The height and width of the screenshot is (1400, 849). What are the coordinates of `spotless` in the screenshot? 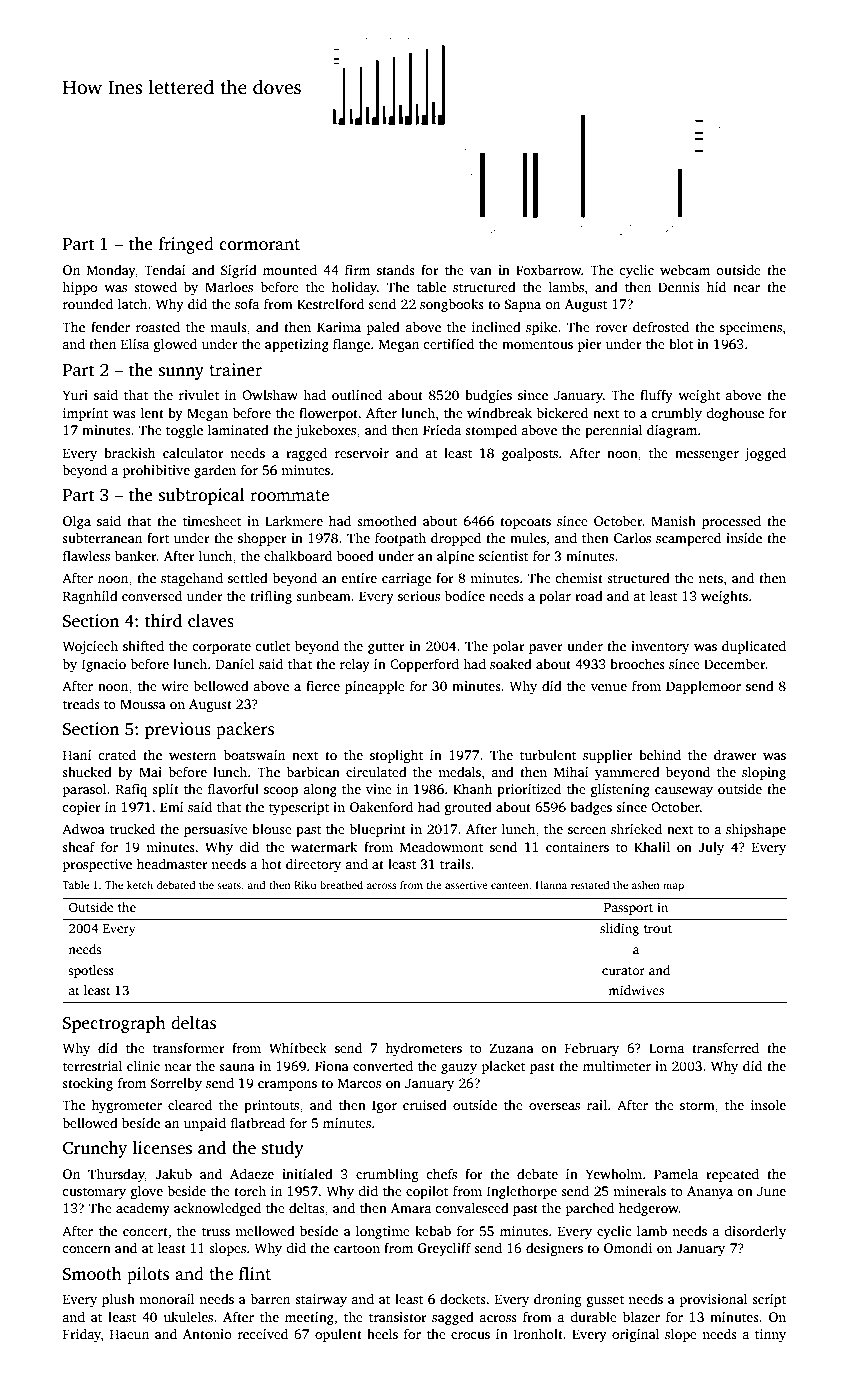 It's located at (91, 971).
